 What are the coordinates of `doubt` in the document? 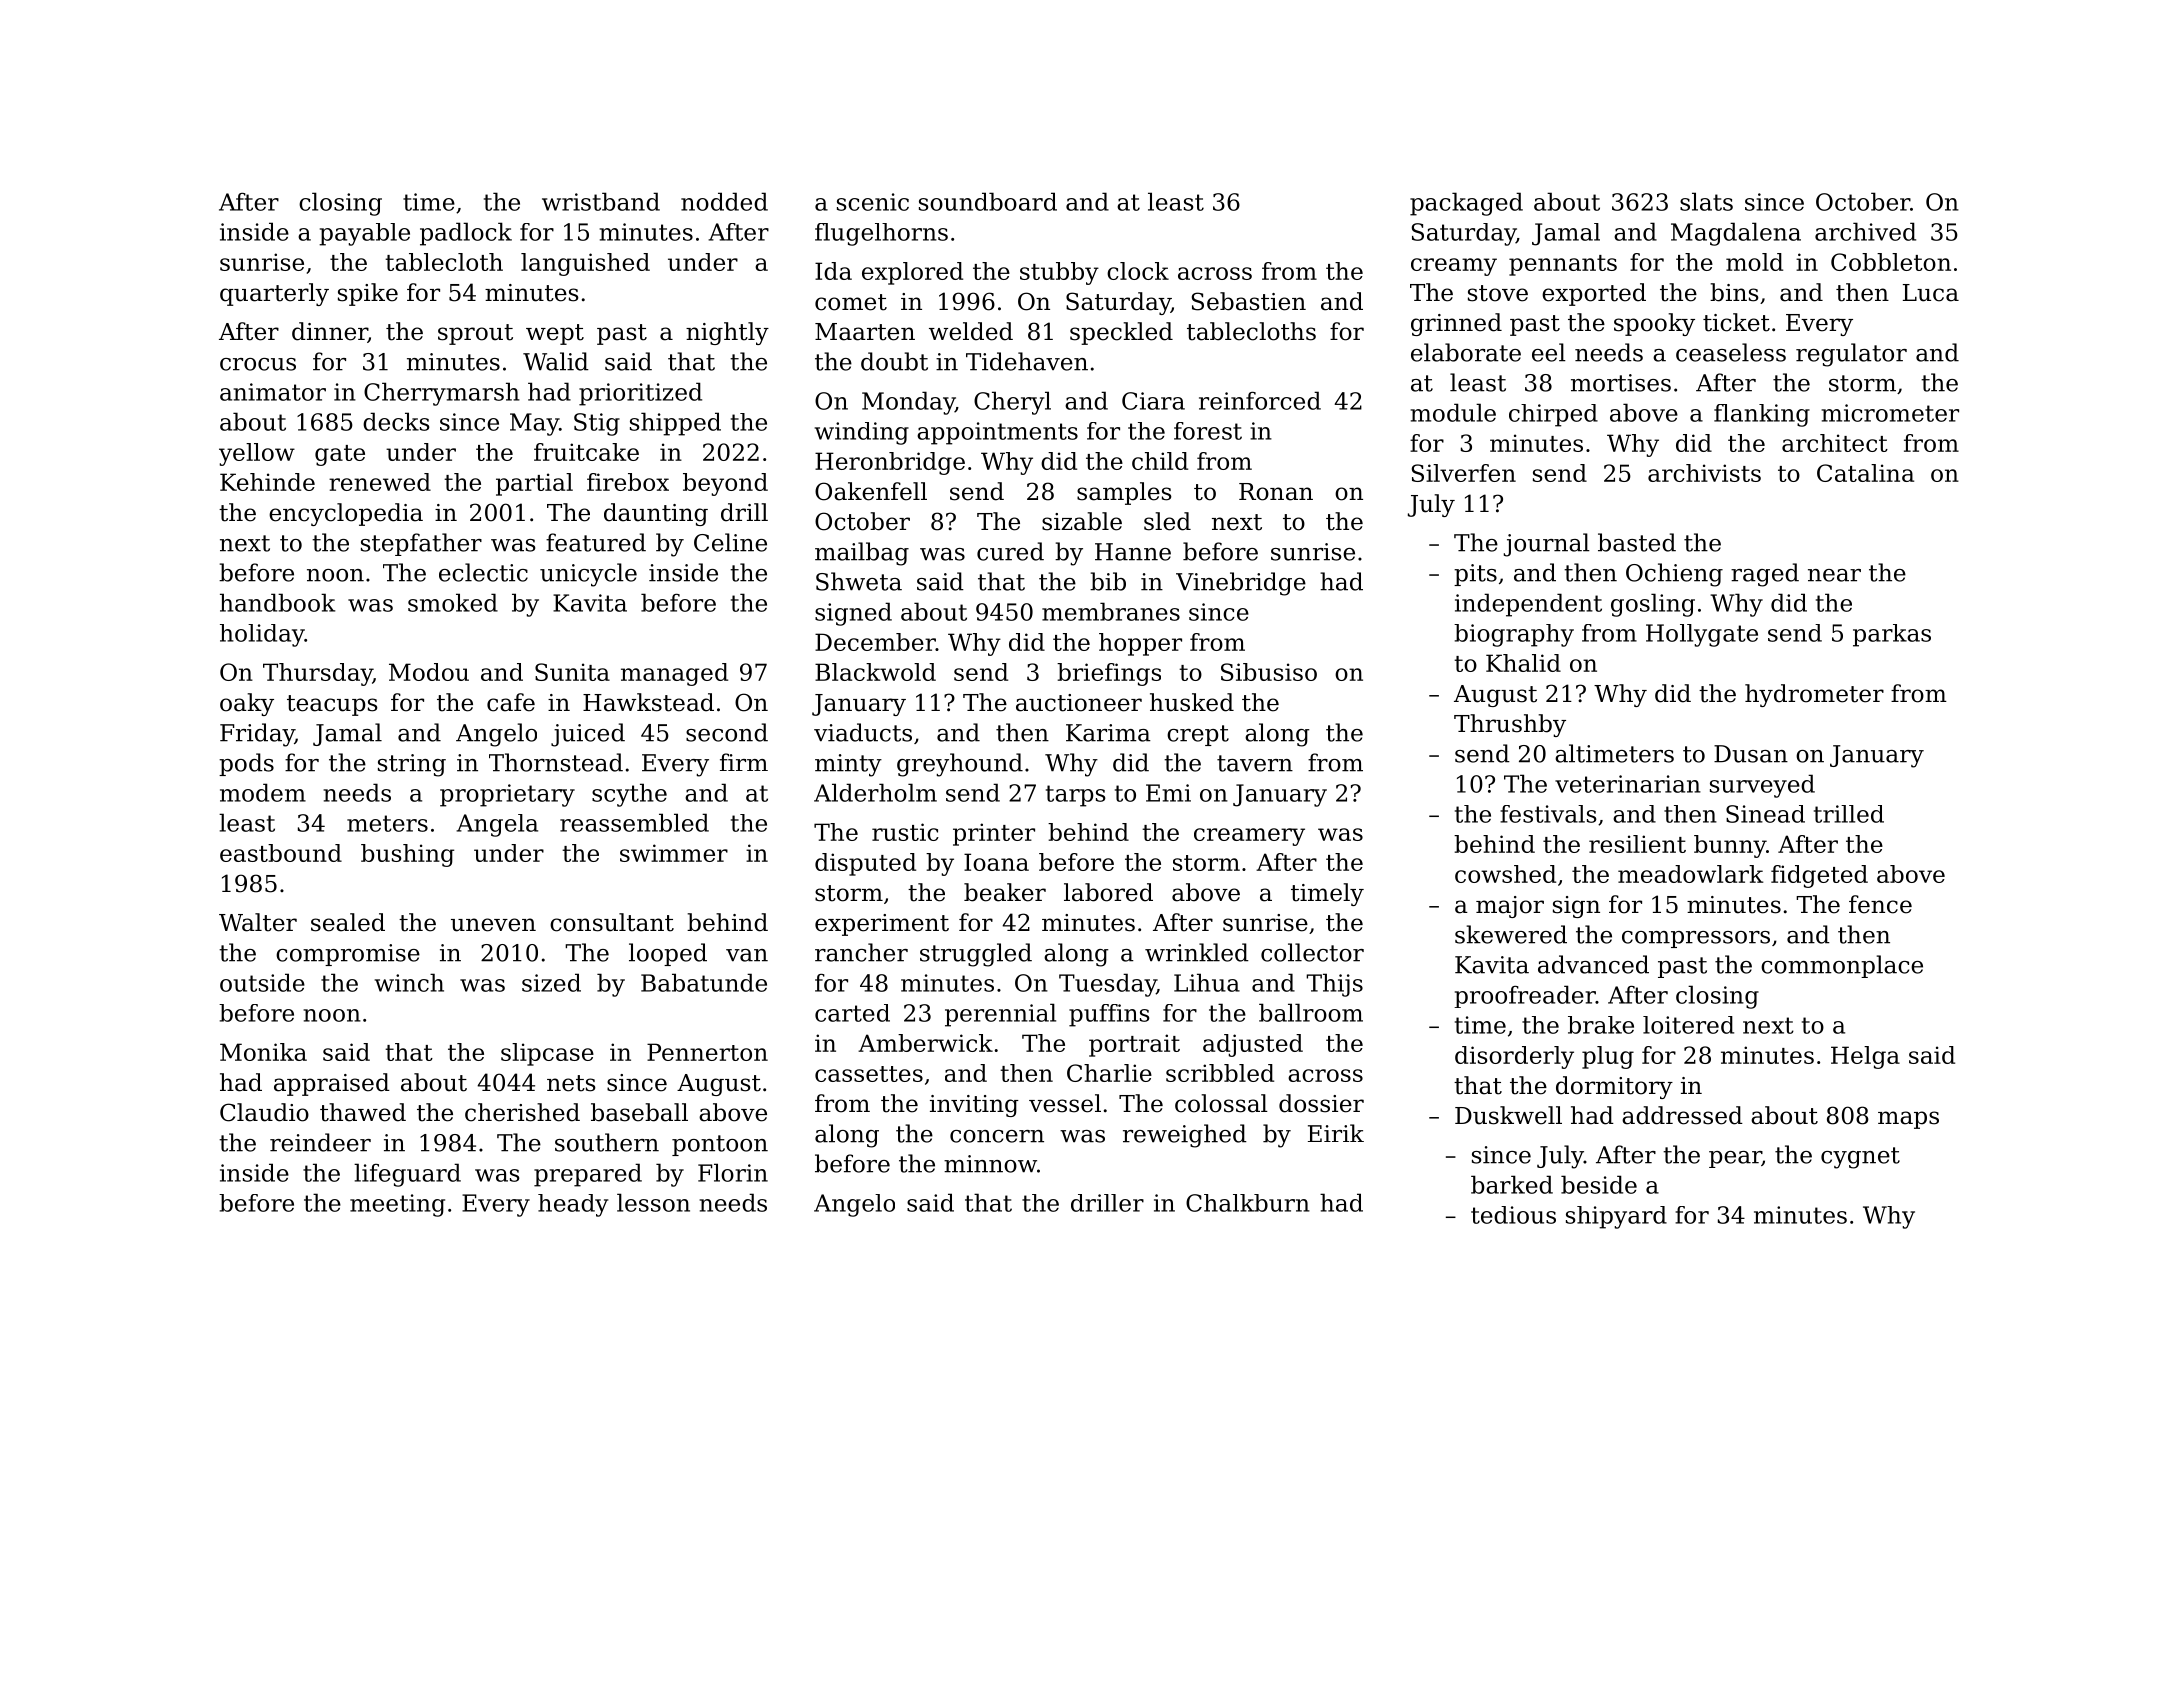 It's located at (894, 361).
